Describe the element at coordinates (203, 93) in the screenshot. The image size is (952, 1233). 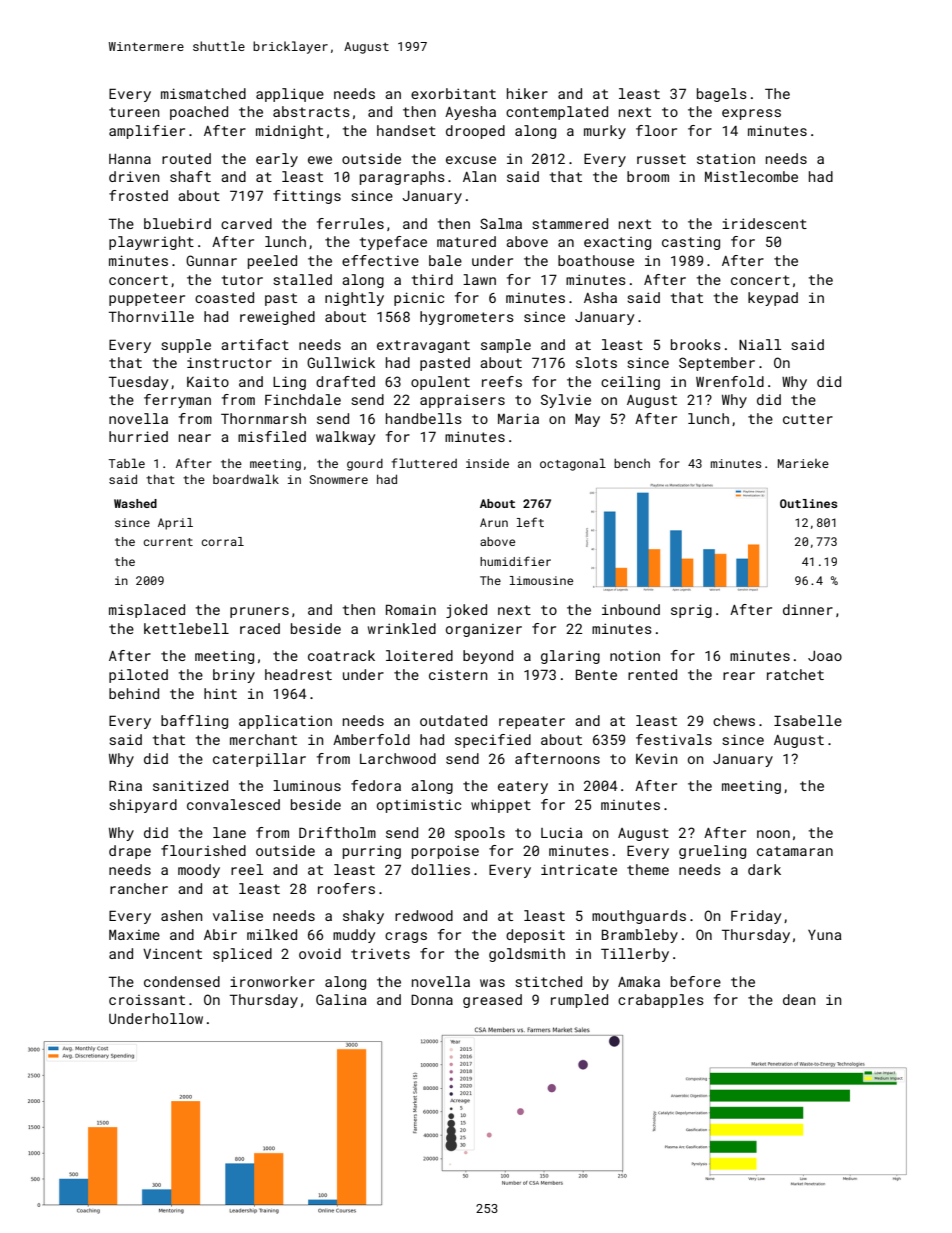
I see `mismatched` at that location.
